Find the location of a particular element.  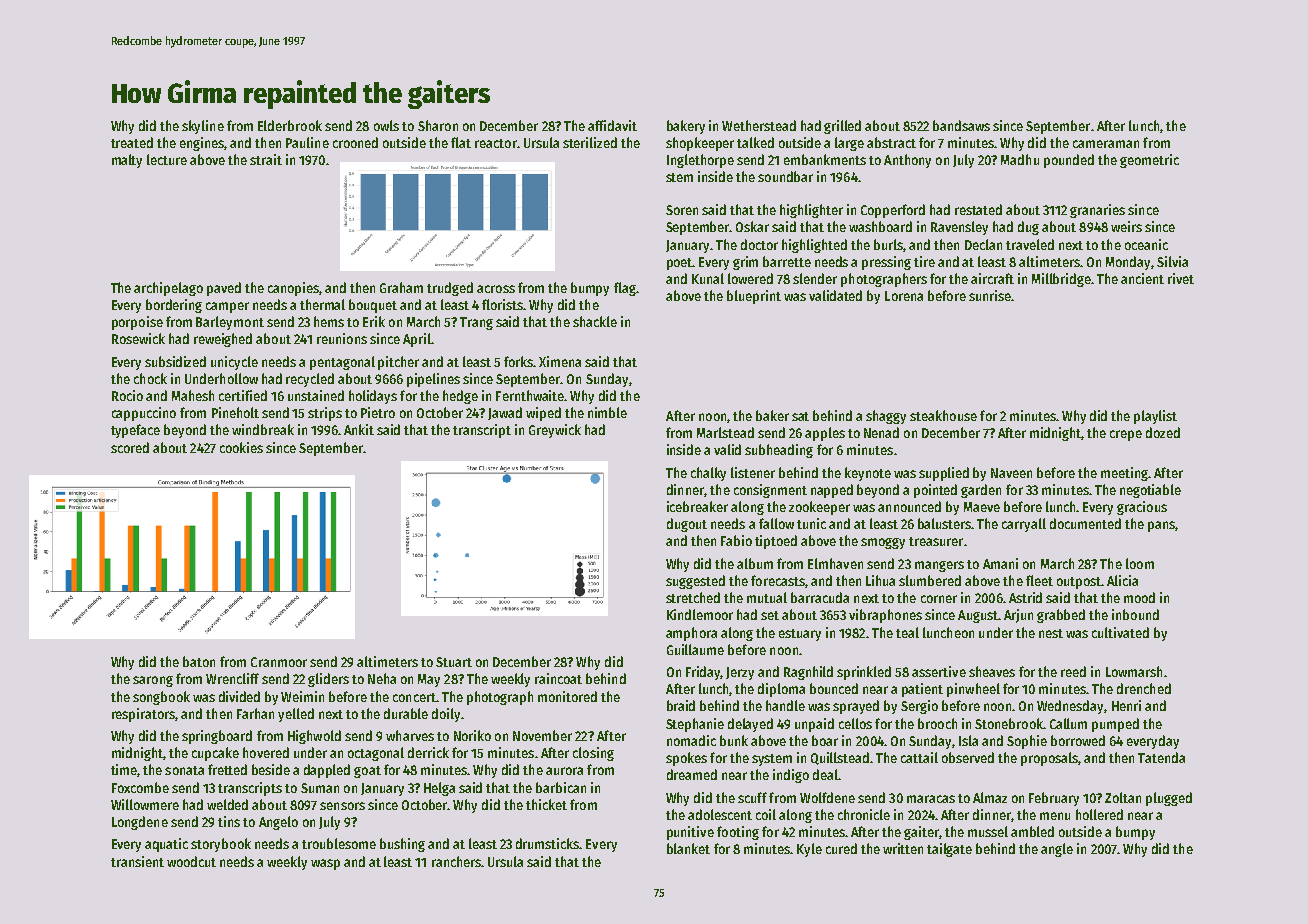

Guillaume is located at coordinates (695, 649).
